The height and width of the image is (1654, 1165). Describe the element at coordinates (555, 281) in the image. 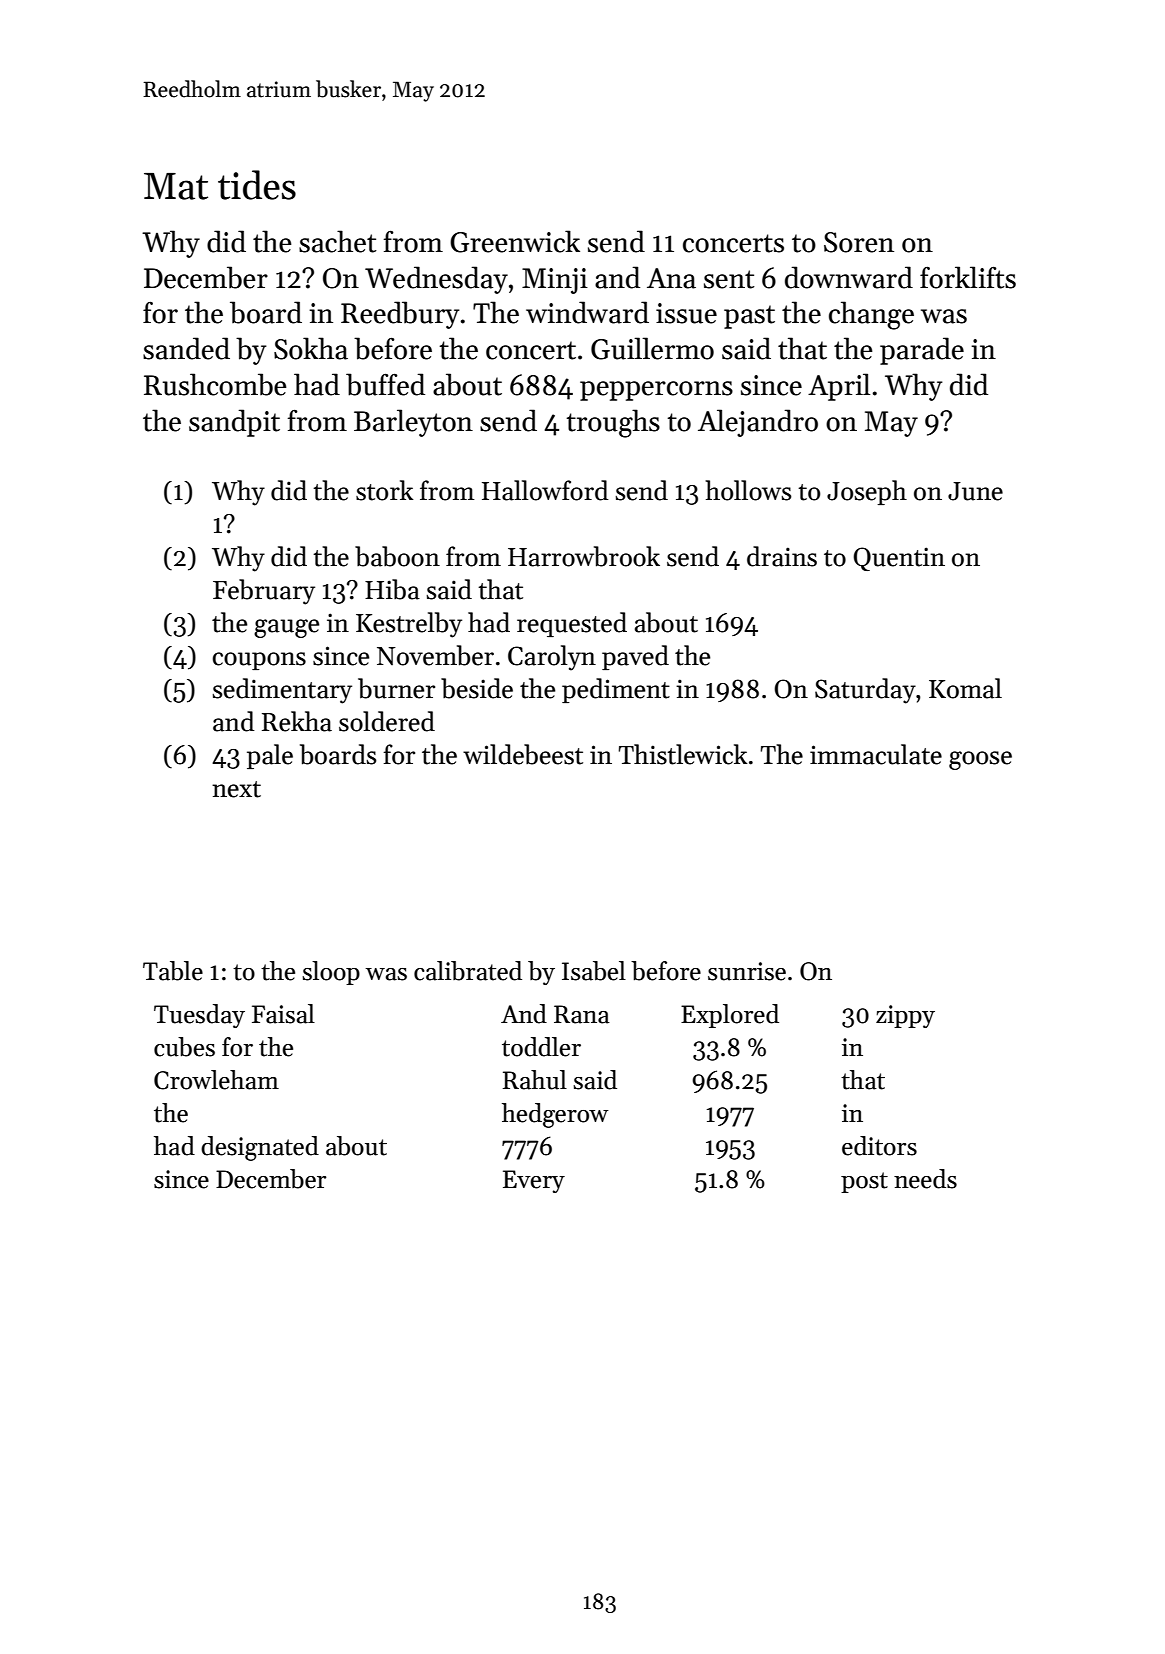

I see `Minji` at that location.
